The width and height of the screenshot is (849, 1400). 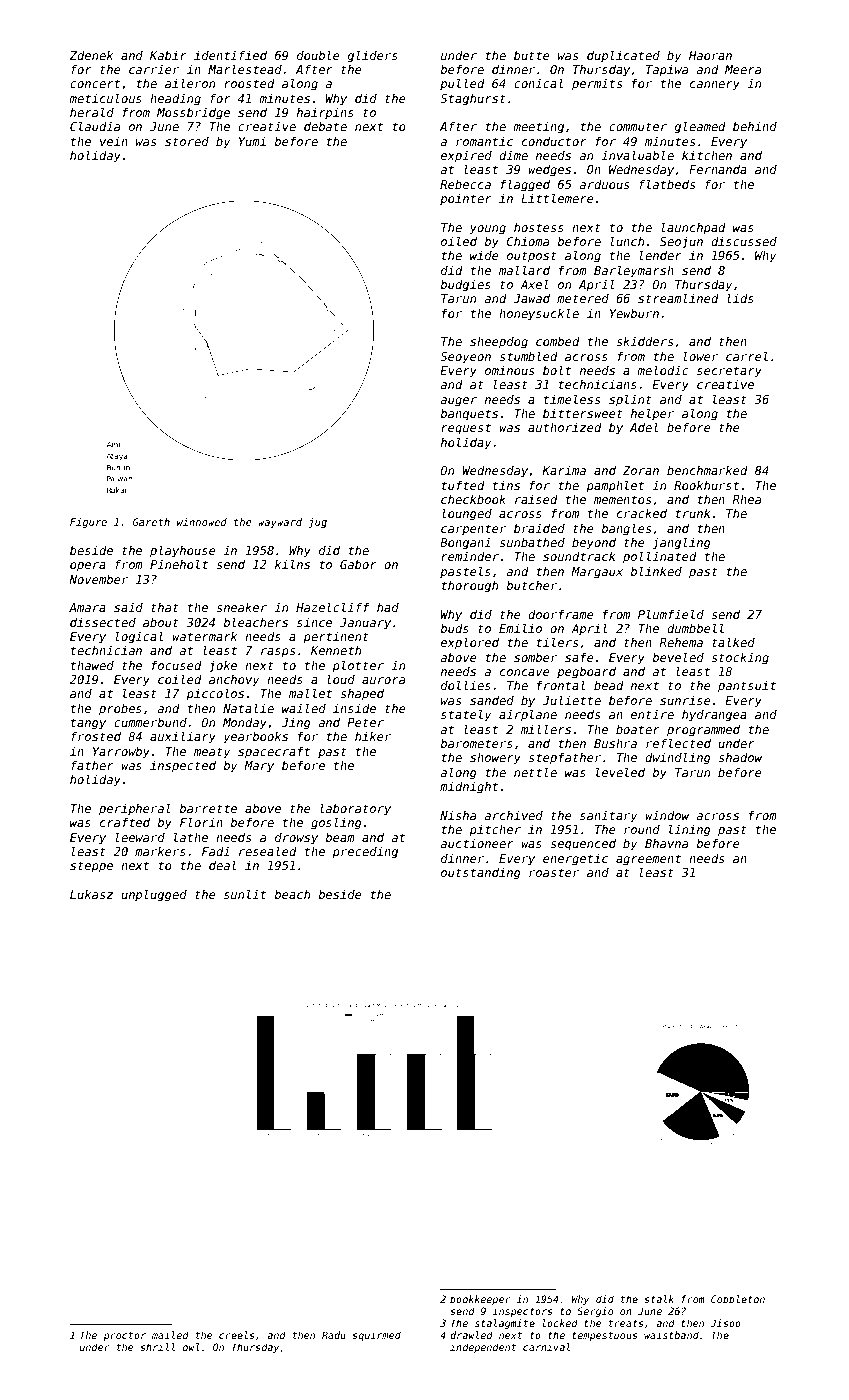 What do you see at coordinates (740, 757) in the screenshot?
I see `shadow` at bounding box center [740, 757].
